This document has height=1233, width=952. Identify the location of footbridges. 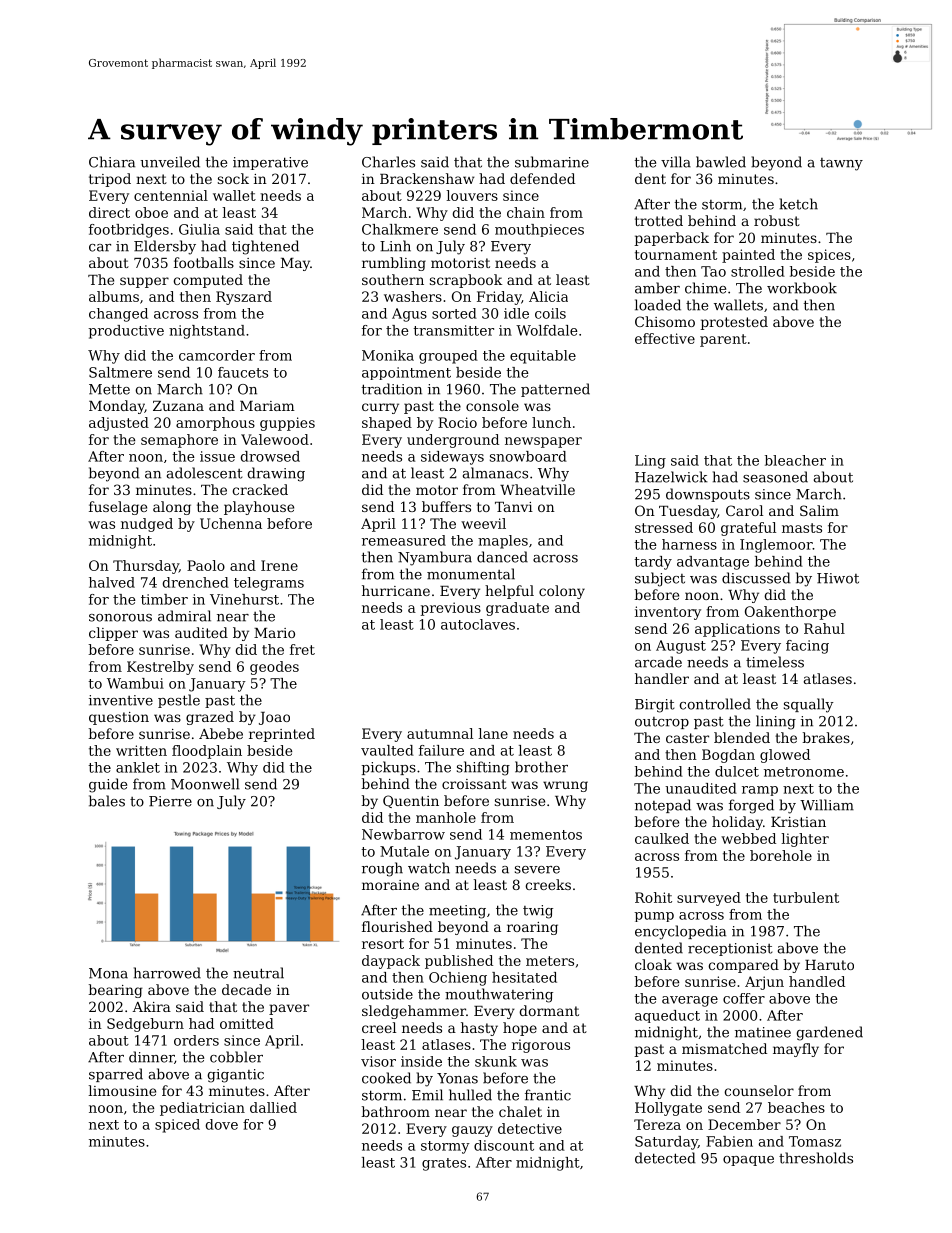
(129, 231).
